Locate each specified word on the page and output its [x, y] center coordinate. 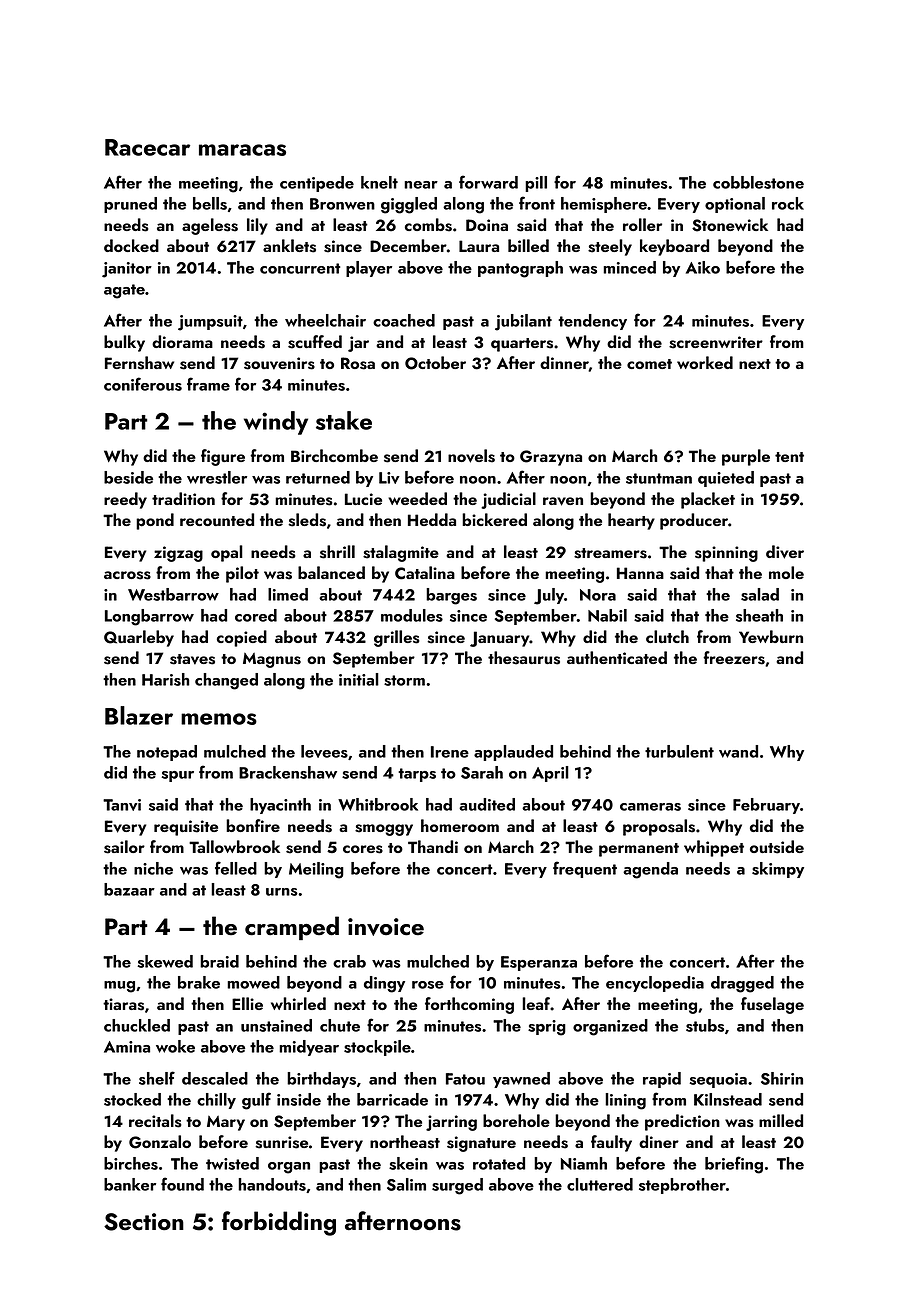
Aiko [703, 267]
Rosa [358, 363]
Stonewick [730, 225]
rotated [499, 1163]
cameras [650, 807]
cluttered [600, 1184]
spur [177, 776]
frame [208, 384]
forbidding [279, 1223]
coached [404, 320]
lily [257, 226]
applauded [513, 753]
